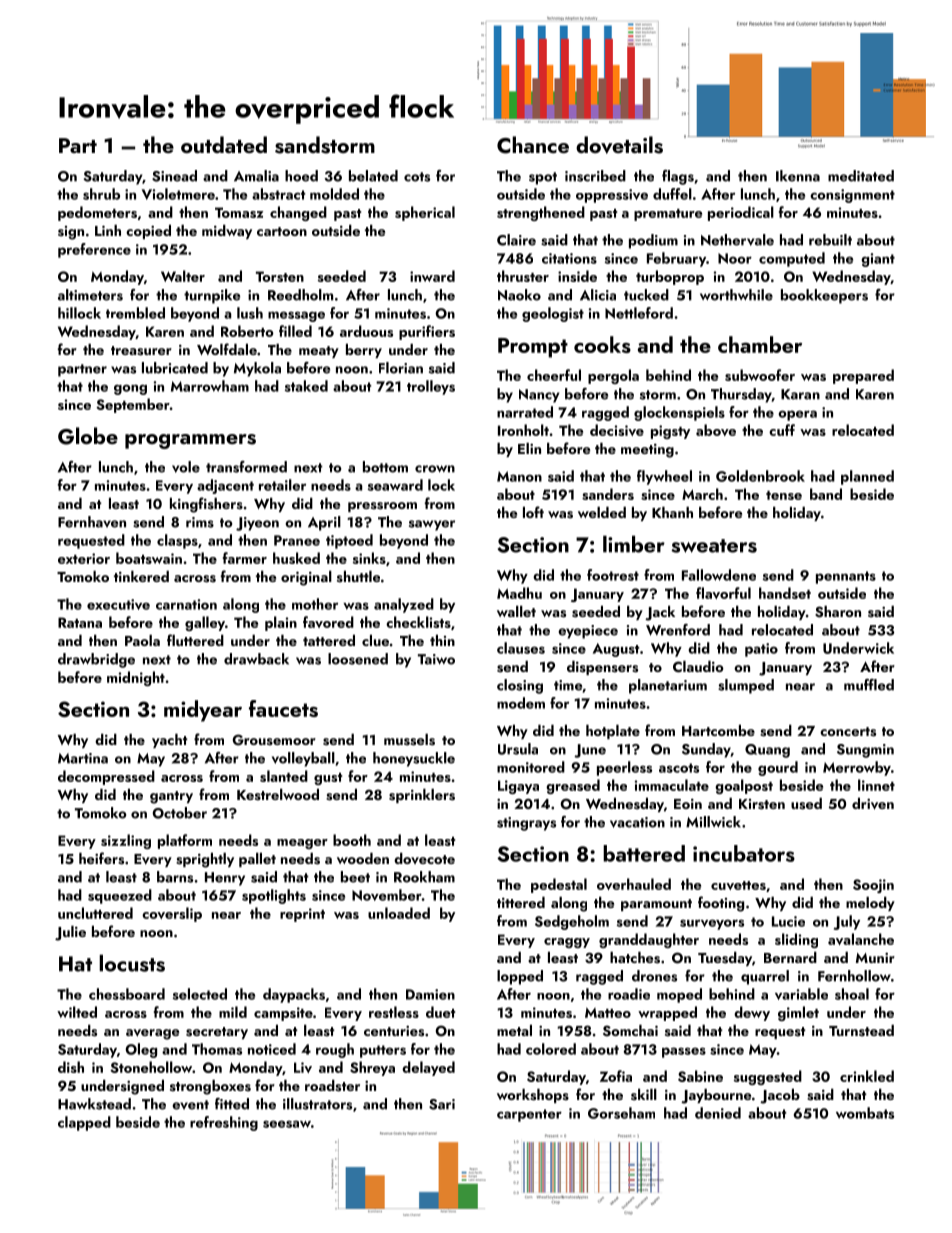 Image resolution: width=952 pixels, height=1233 pixels. Describe the element at coordinates (867, 477) in the image. I see `planned` at that location.
